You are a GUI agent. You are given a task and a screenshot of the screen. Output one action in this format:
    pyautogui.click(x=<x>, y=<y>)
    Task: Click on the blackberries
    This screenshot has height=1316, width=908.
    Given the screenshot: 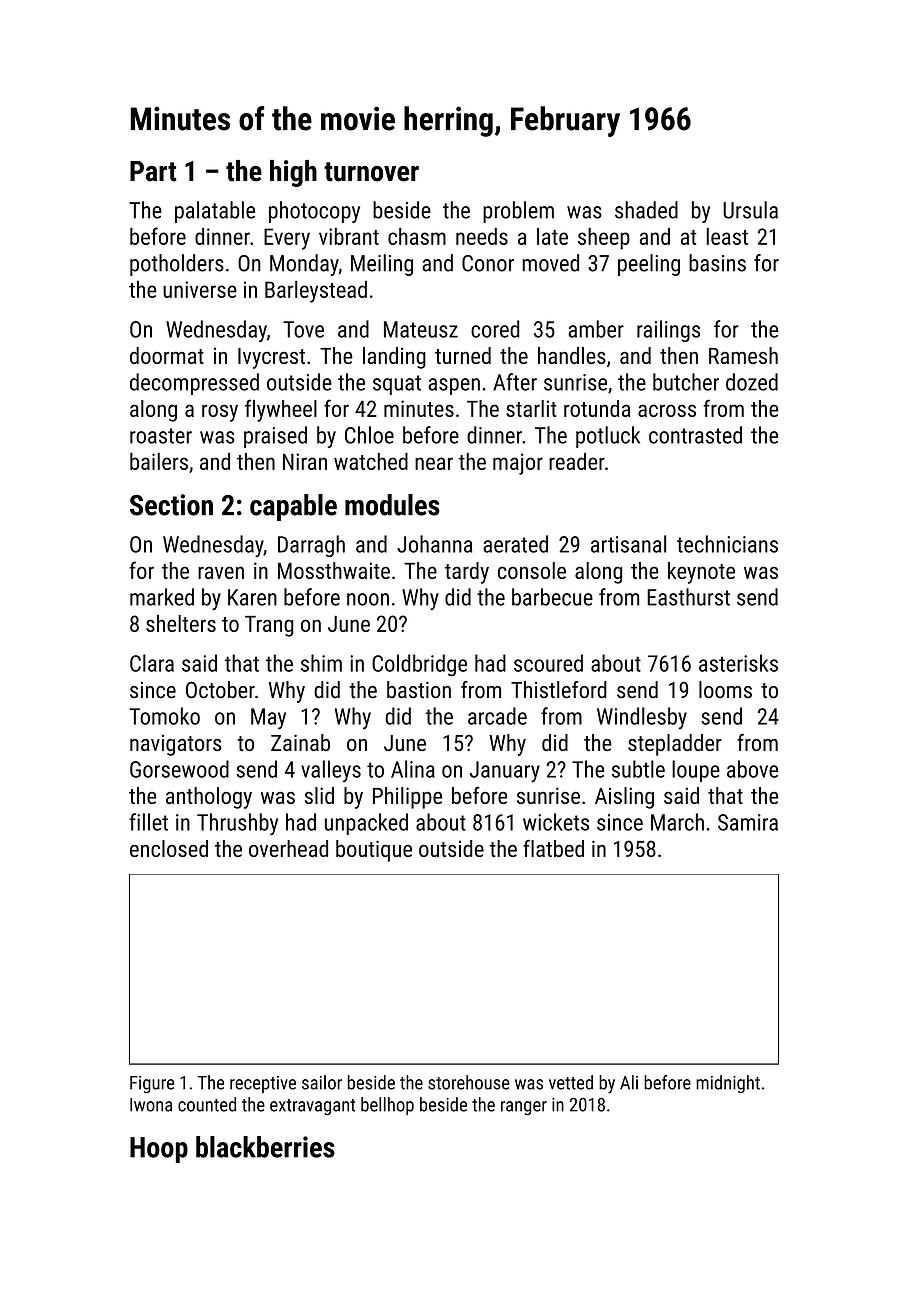 What is the action you would take?
    pyautogui.click(x=265, y=1147)
